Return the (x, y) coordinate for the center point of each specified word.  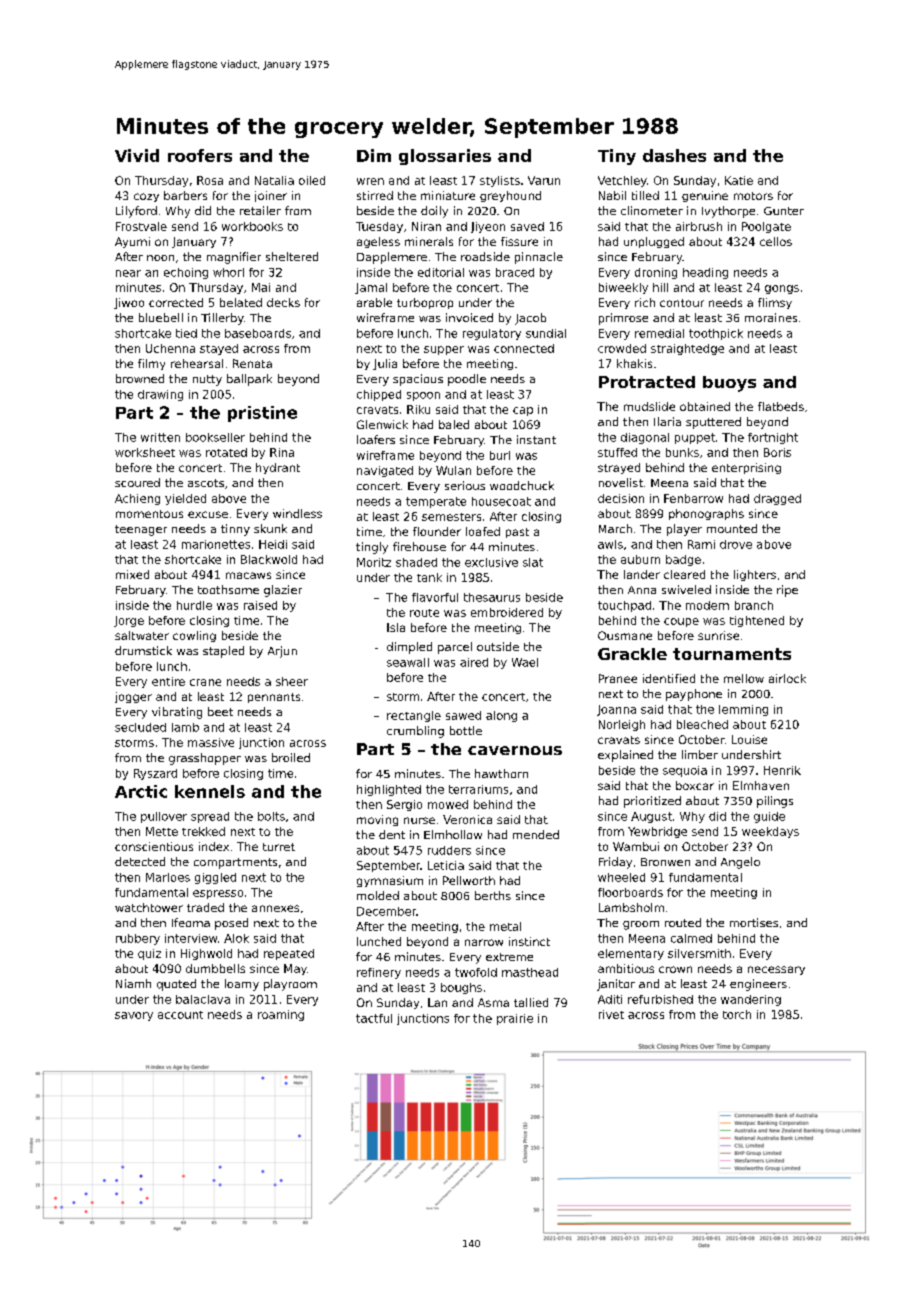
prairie (515, 1019)
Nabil (612, 195)
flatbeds (781, 406)
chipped (379, 395)
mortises (754, 922)
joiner (271, 196)
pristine (262, 414)
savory (134, 1016)
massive (211, 742)
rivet (611, 1014)
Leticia (446, 865)
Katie (739, 180)
